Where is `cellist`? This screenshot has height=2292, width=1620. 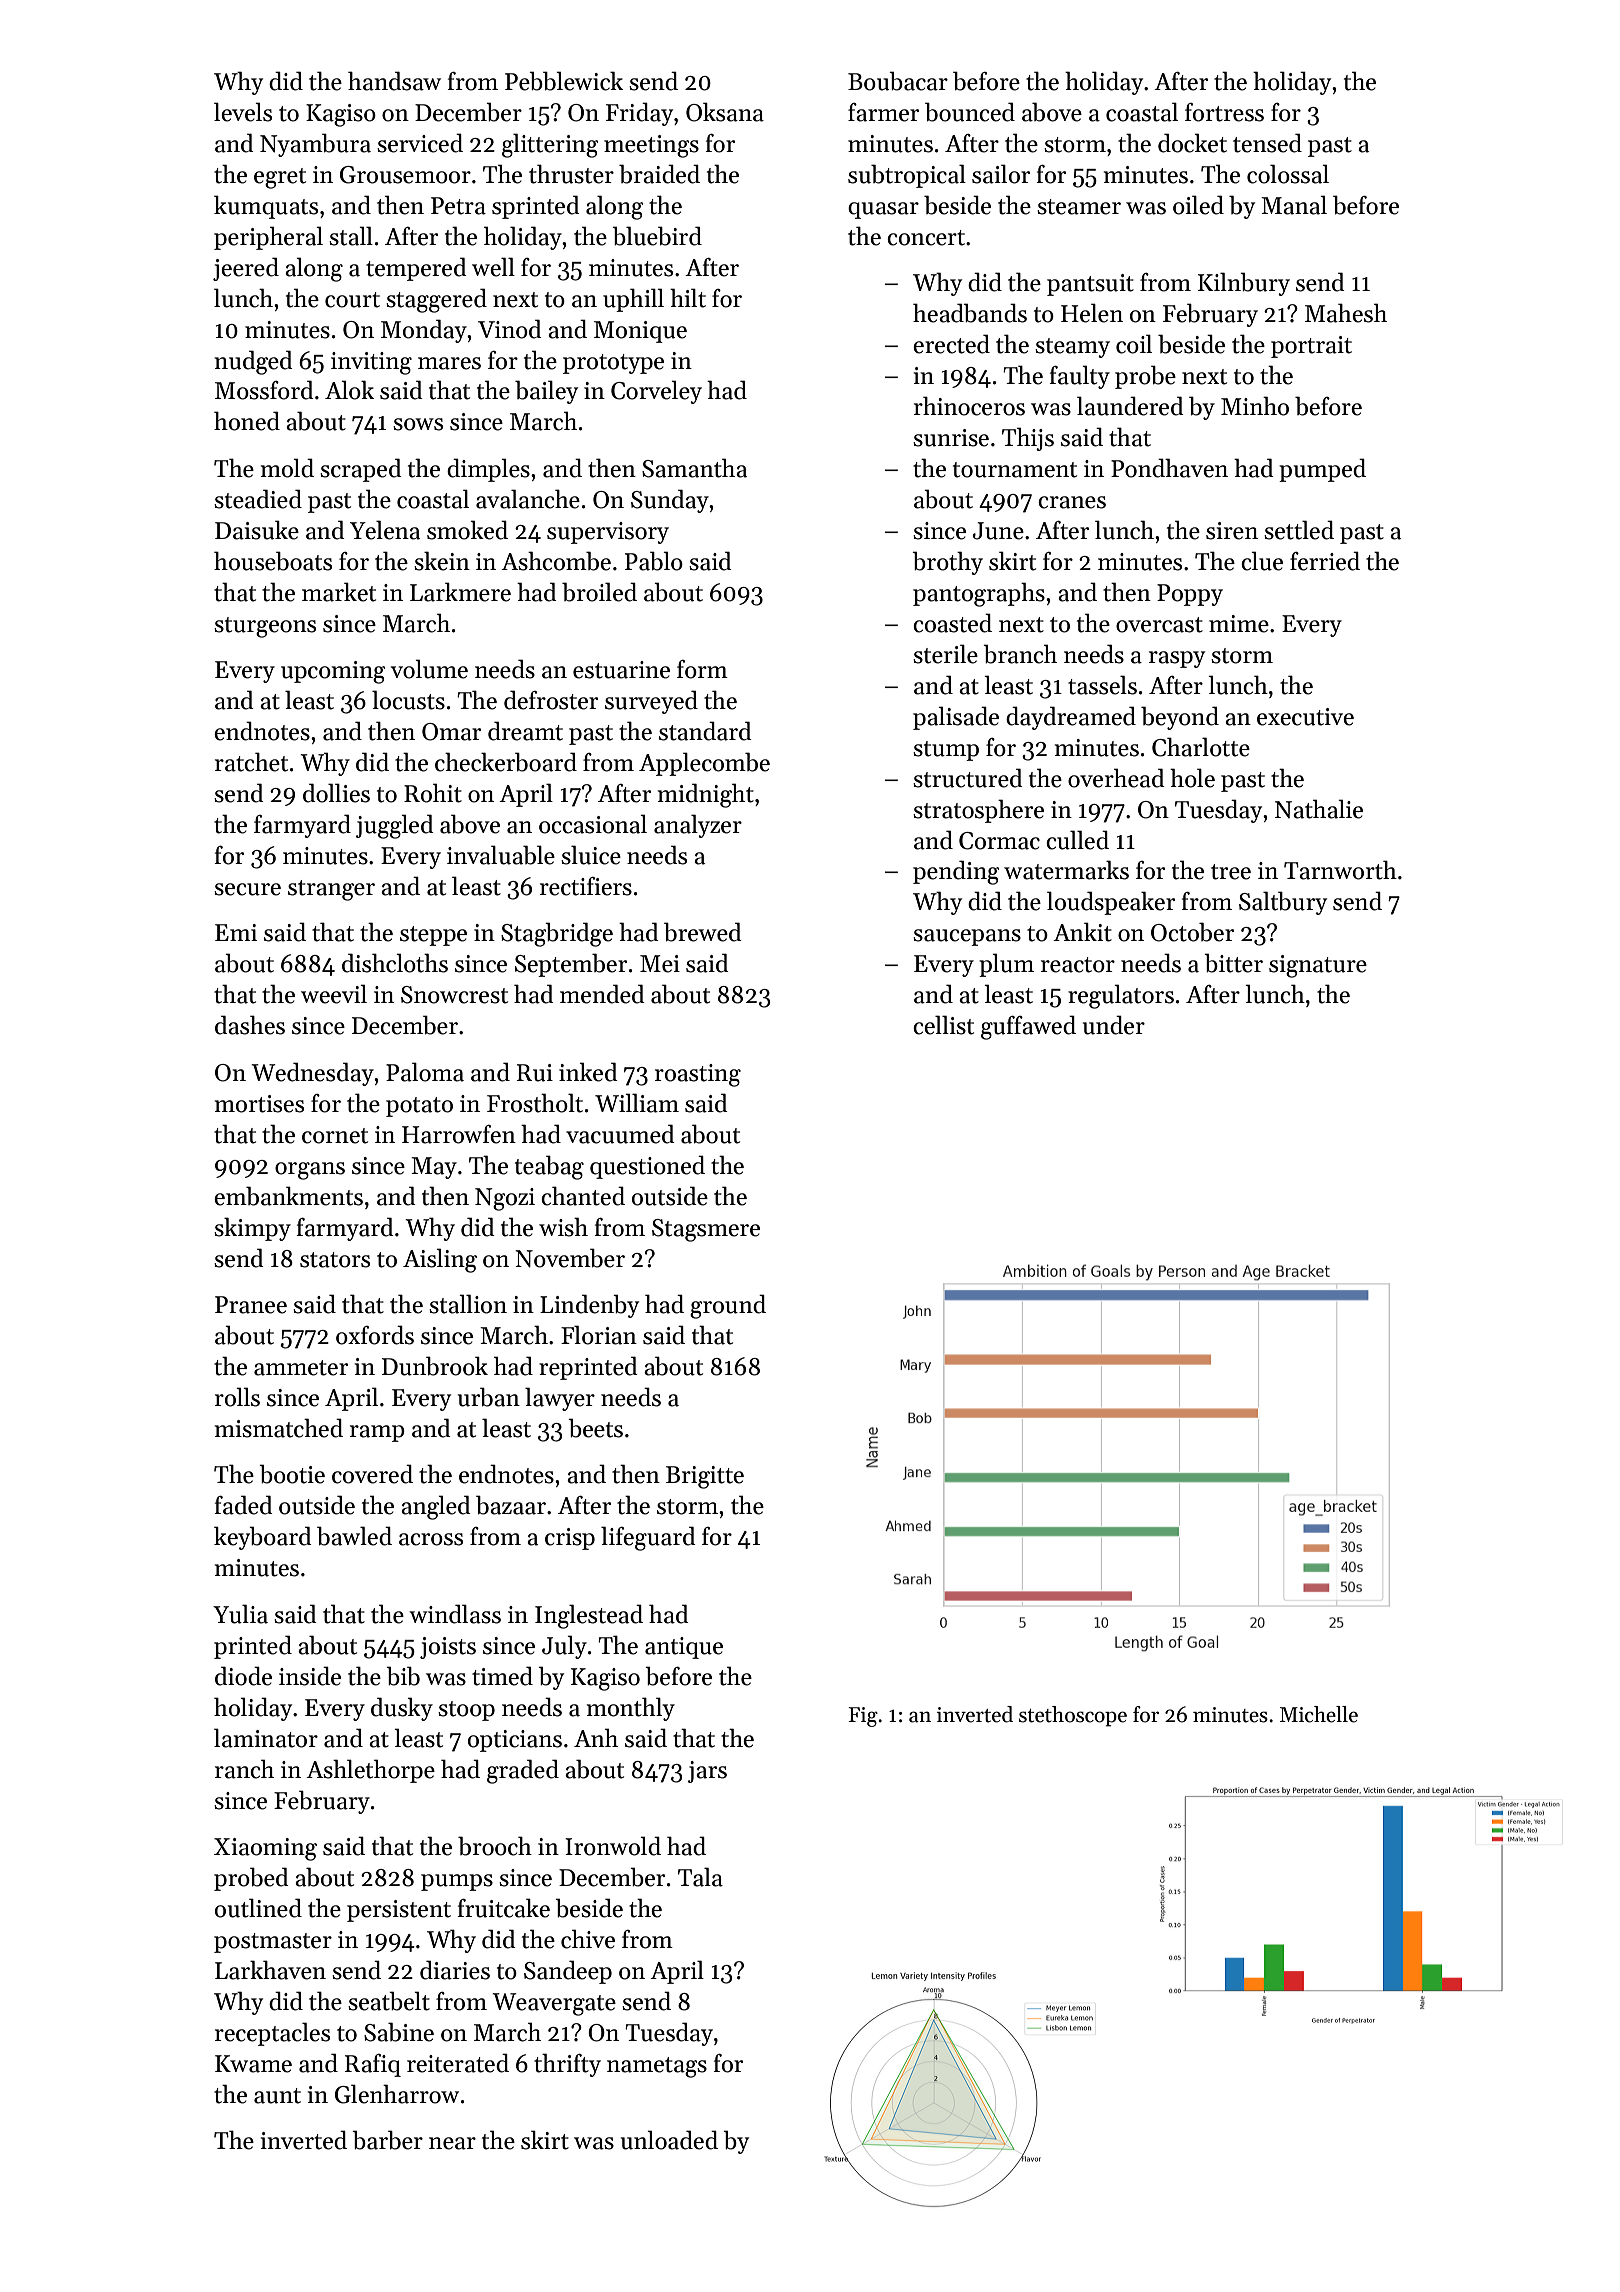
cellist is located at coordinates (943, 1025).
